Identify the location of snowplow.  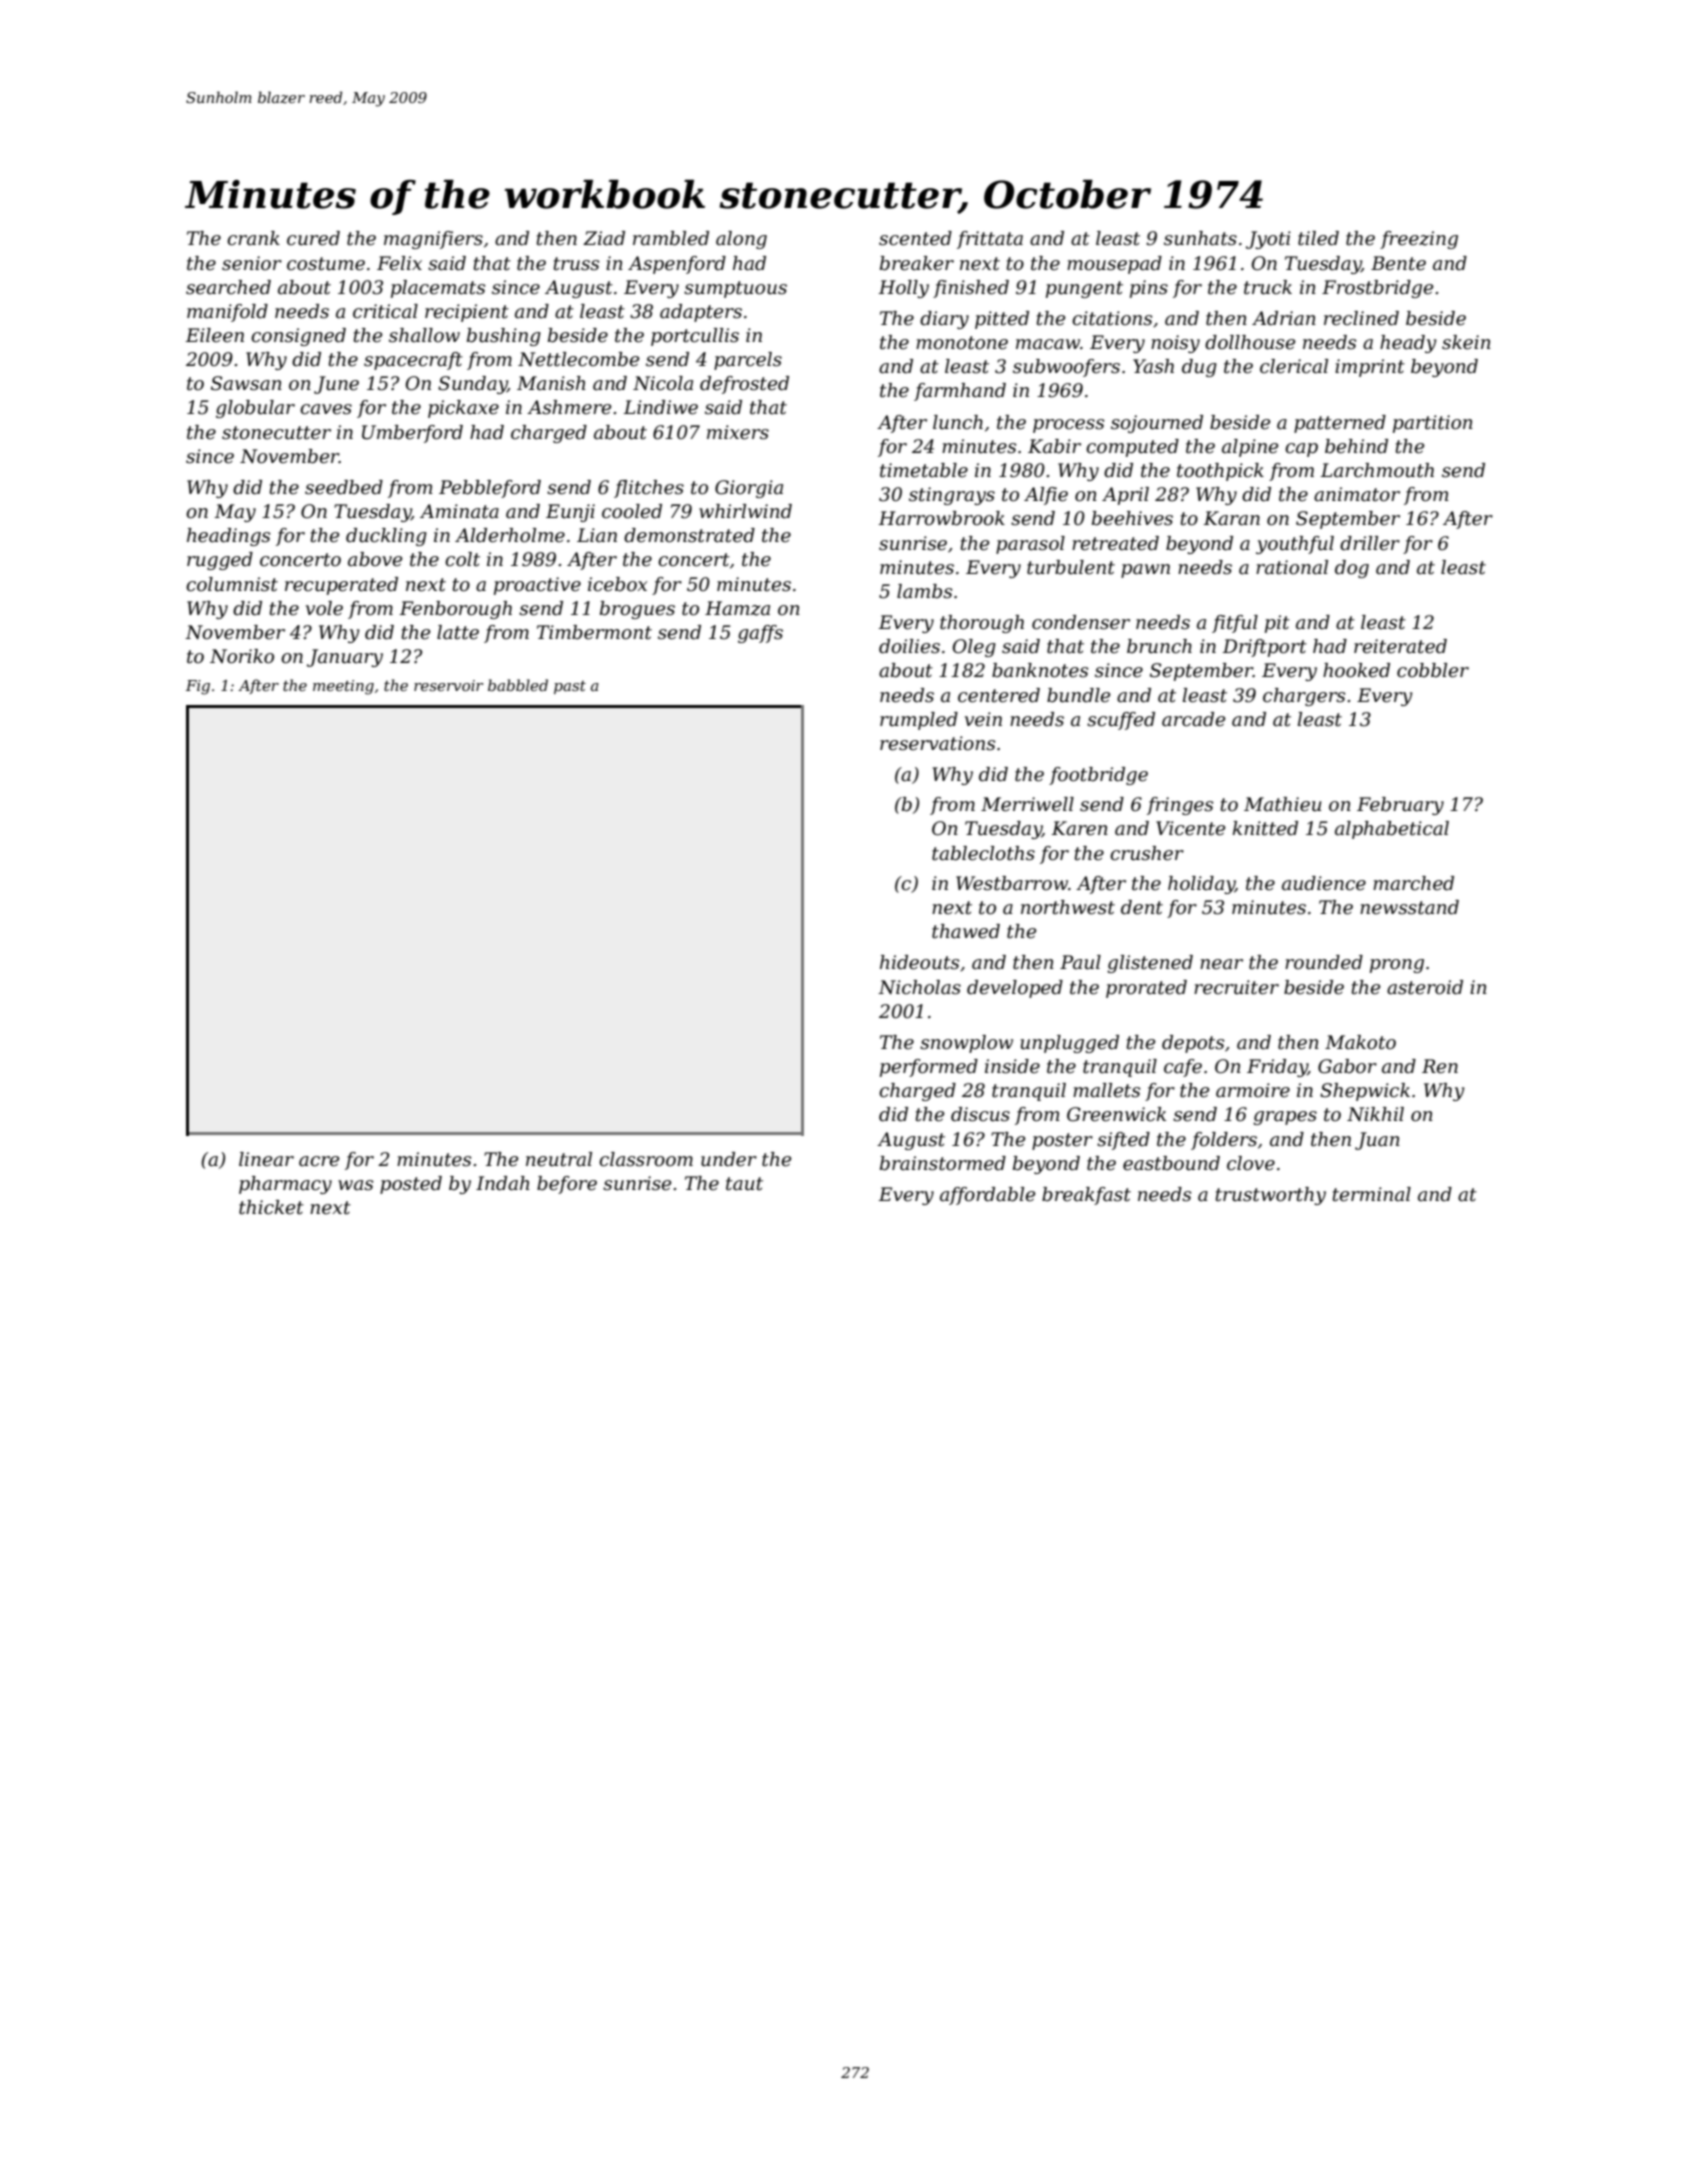
(966, 1044).
